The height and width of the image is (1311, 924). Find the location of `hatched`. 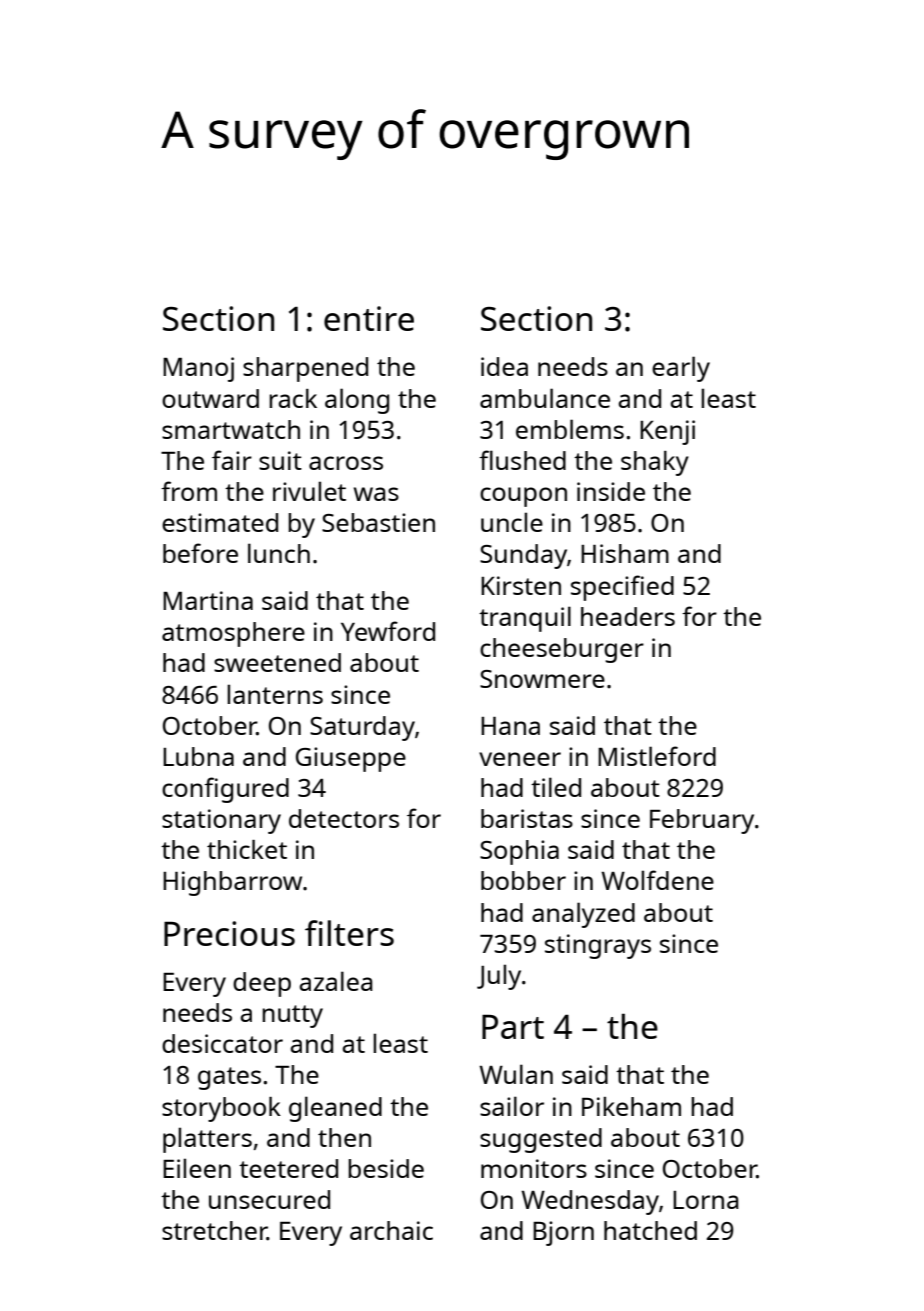

hatched is located at coordinates (650, 1230).
